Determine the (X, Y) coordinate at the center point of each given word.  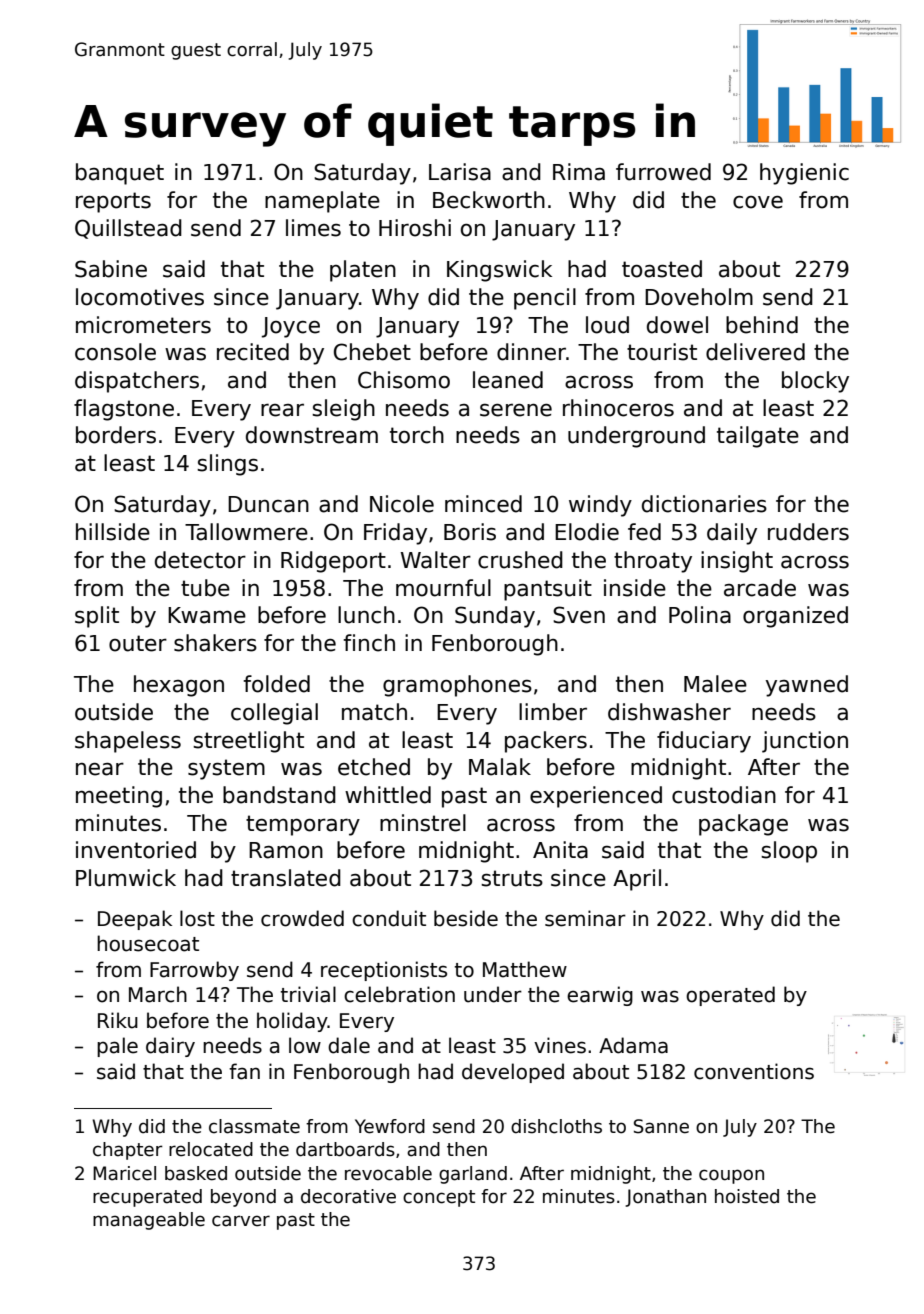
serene (516, 410)
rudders (808, 532)
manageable (149, 1221)
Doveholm (699, 297)
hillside (113, 532)
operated (730, 996)
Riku (118, 1020)
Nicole (402, 504)
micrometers (143, 325)
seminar (585, 918)
